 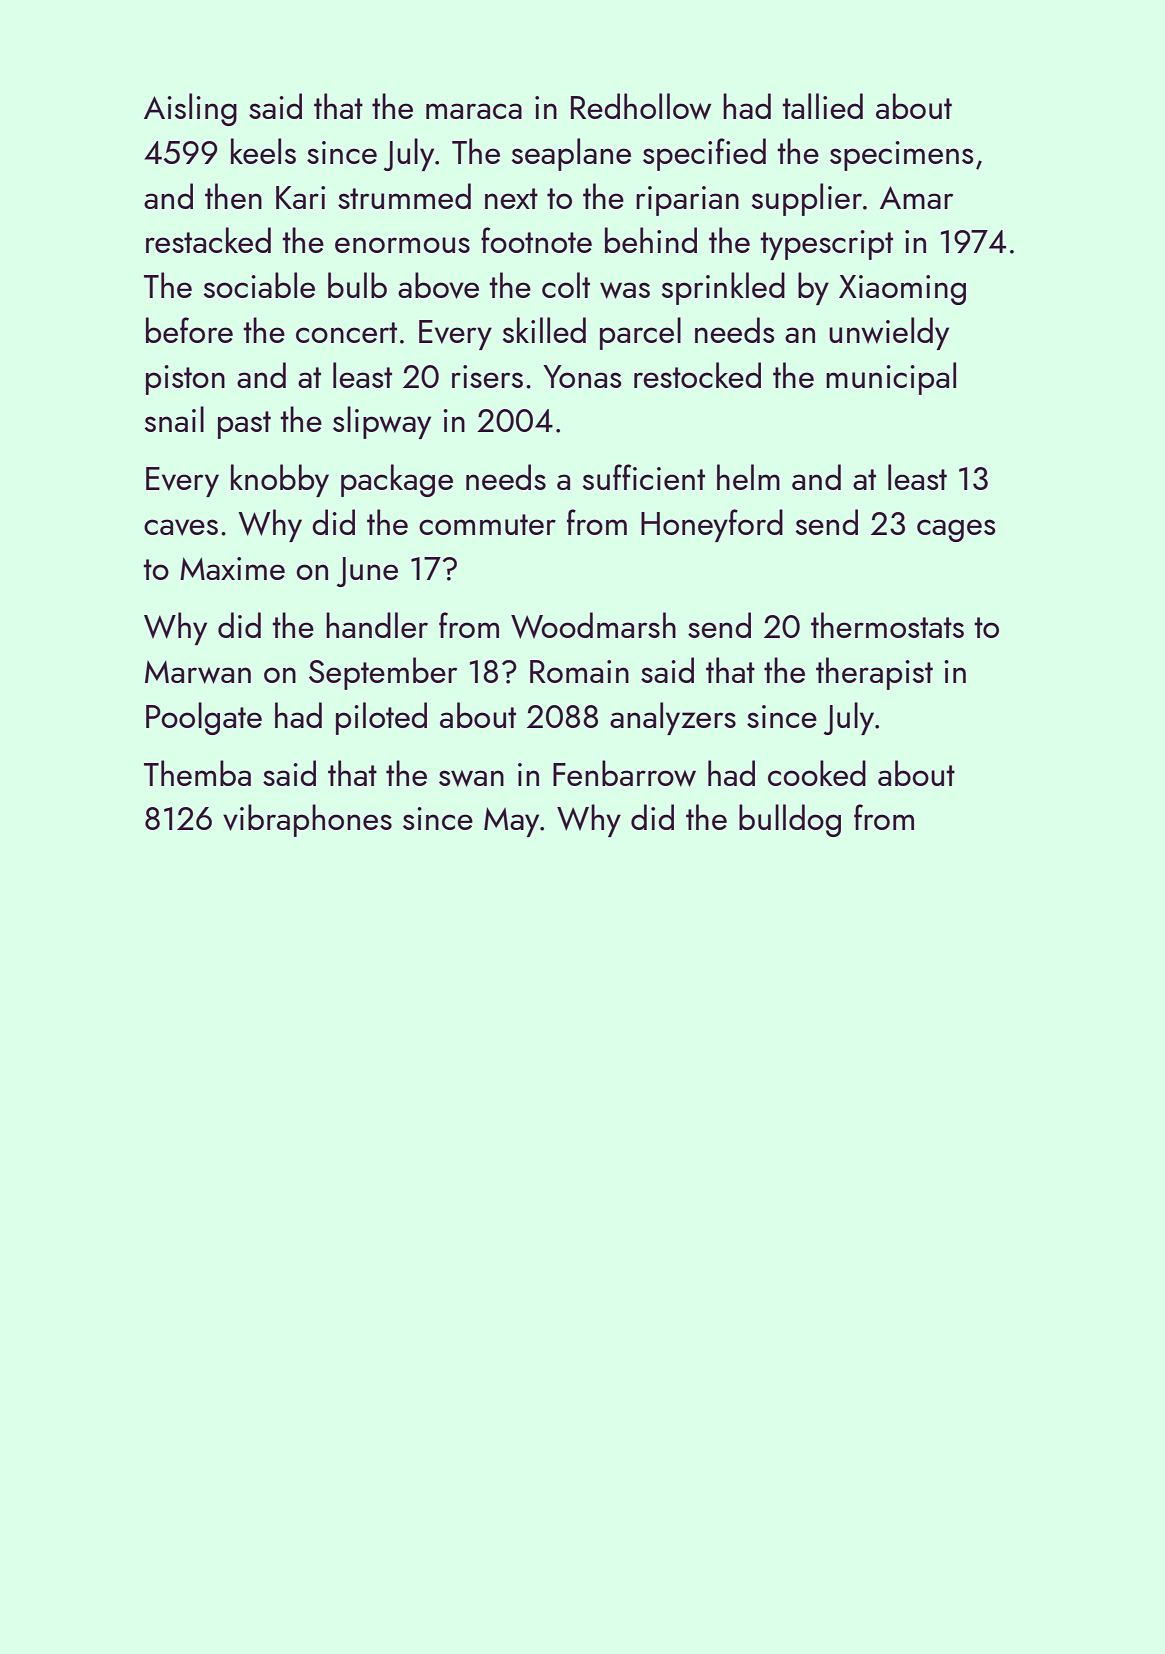 I want to click on bulldog, so click(x=790, y=820).
